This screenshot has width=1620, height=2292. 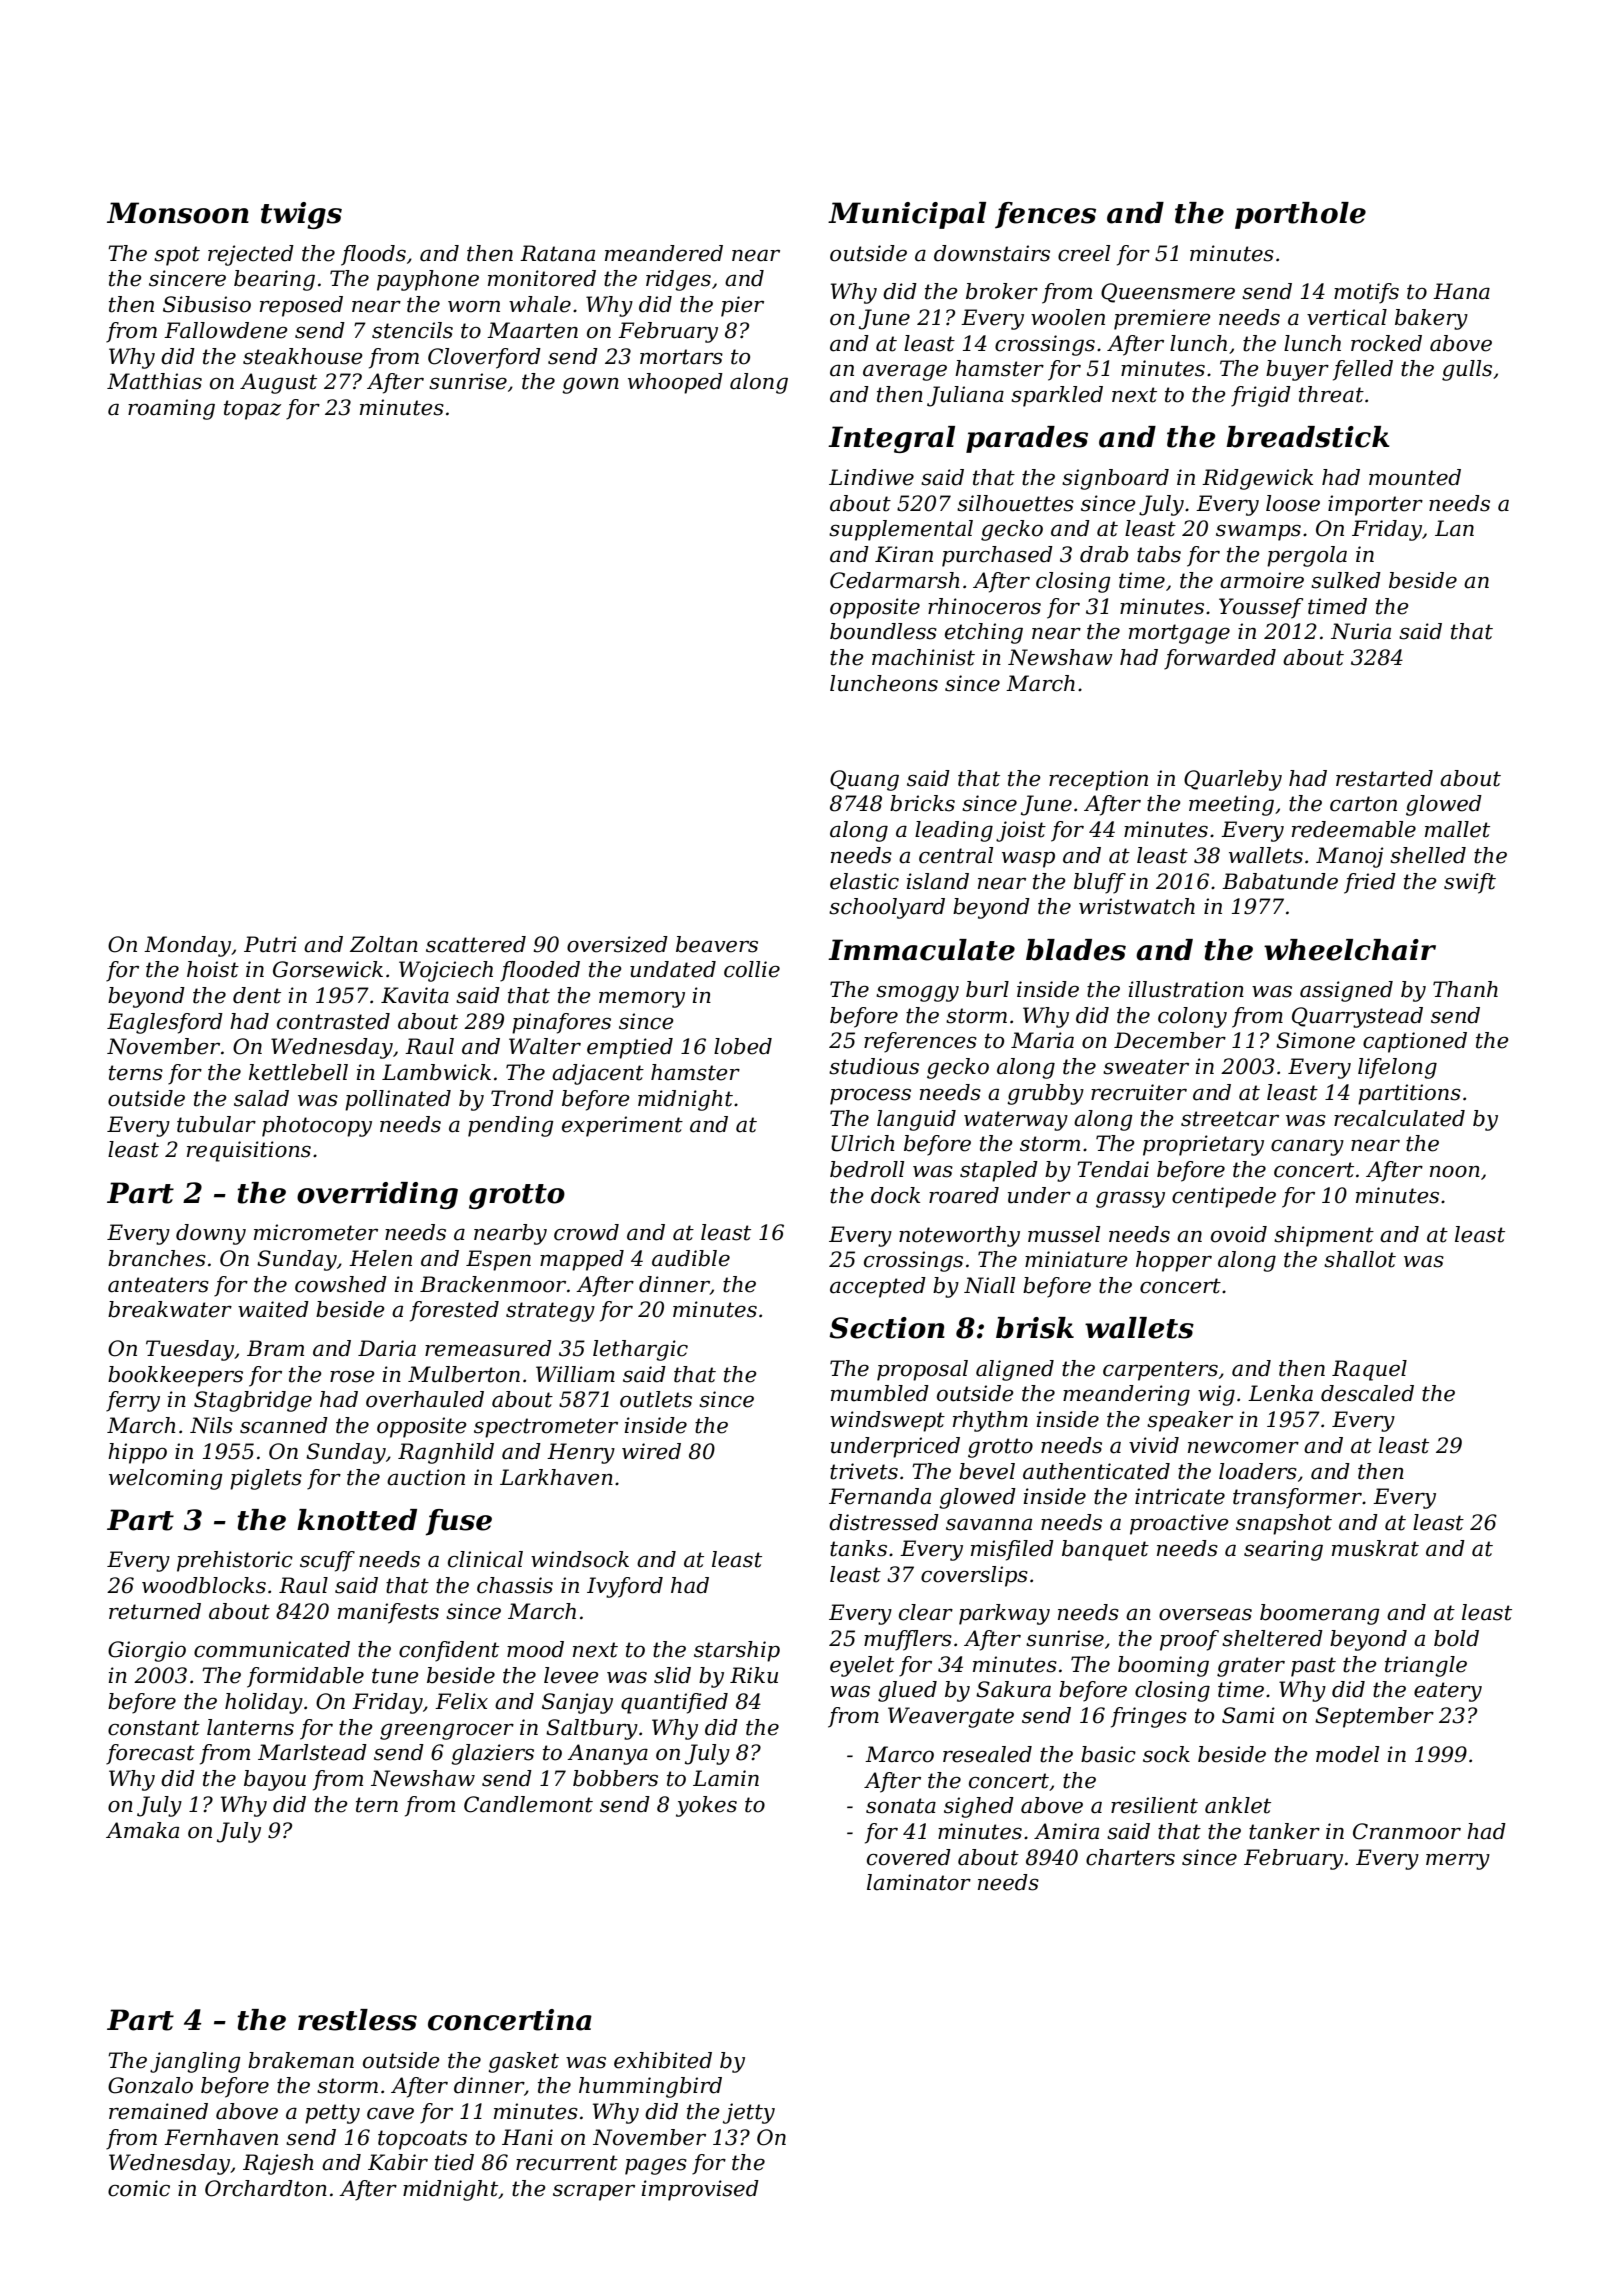 What do you see at coordinates (252, 410) in the screenshot?
I see `topaz` at bounding box center [252, 410].
